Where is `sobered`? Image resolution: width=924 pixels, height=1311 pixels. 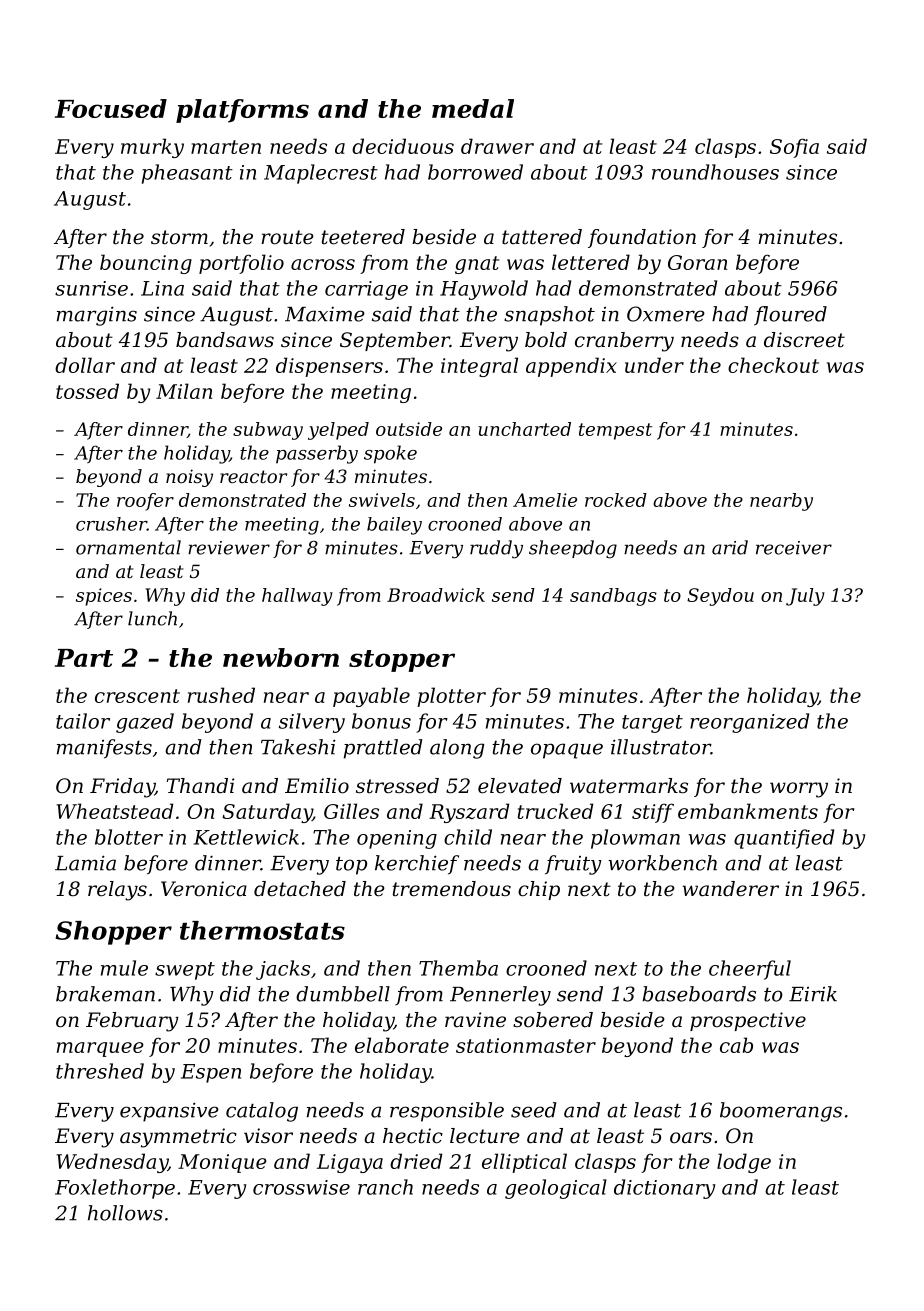
sobered is located at coordinates (553, 1020).
